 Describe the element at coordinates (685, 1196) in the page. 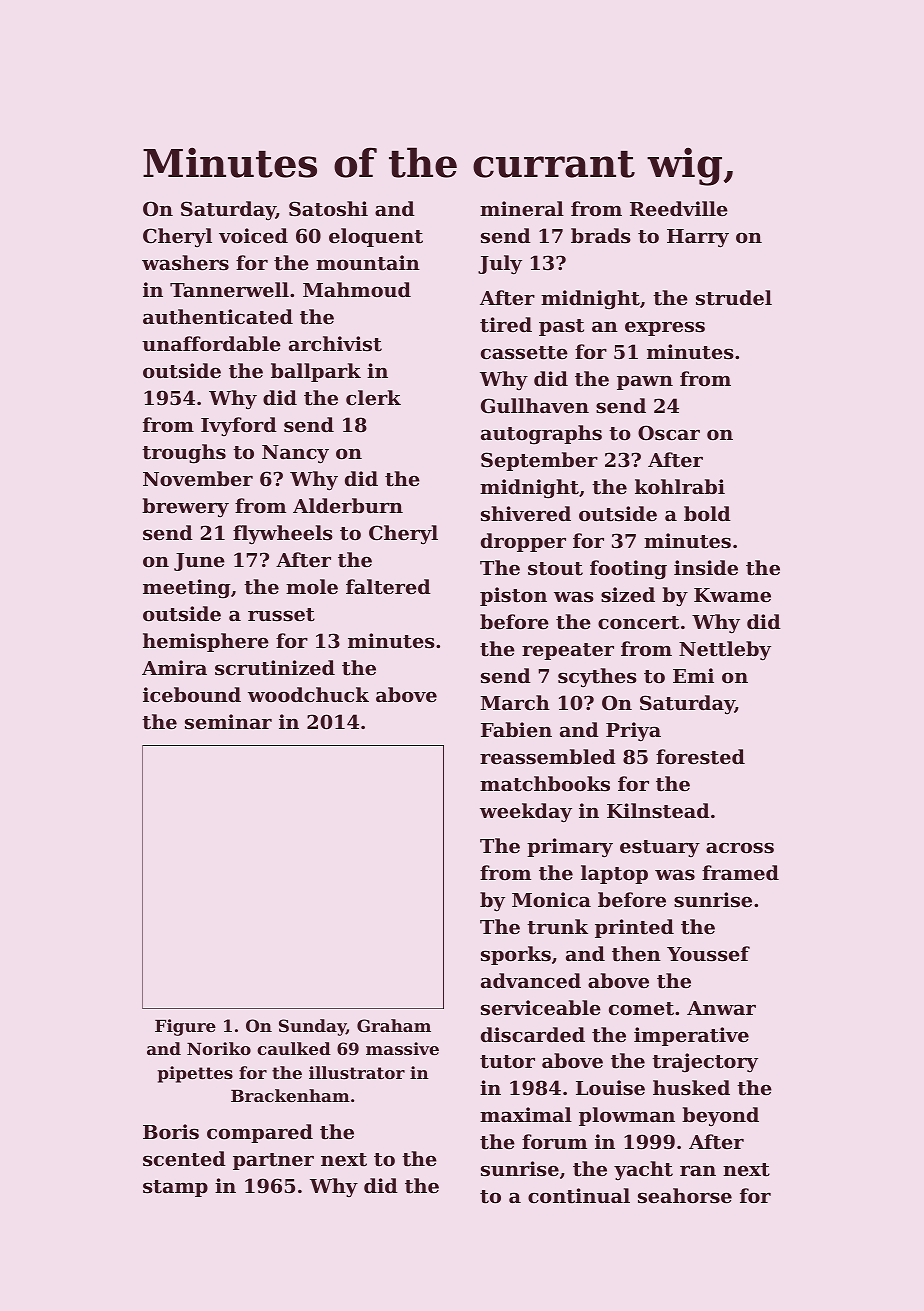

I see `seahorse` at that location.
